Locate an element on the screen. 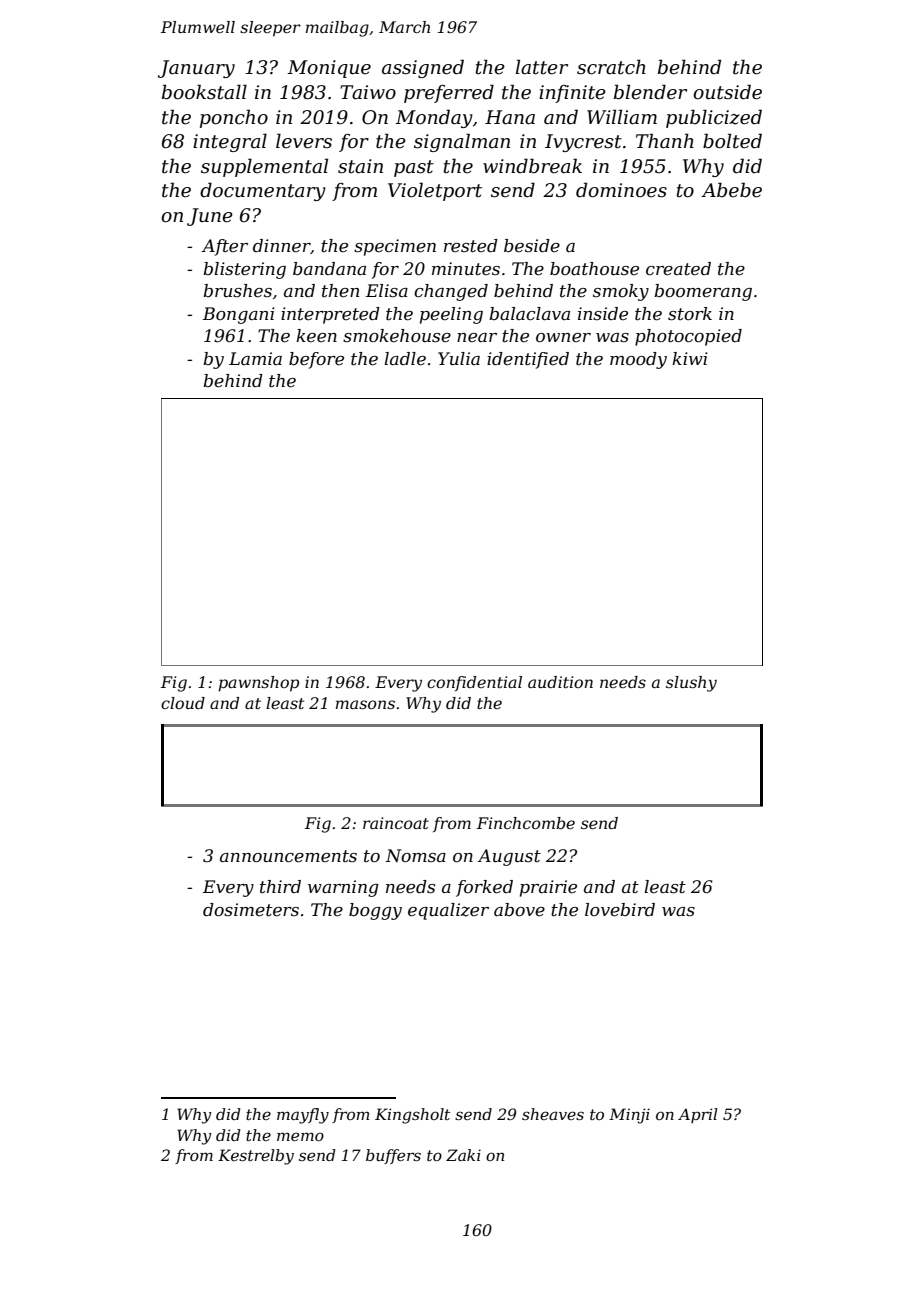 This screenshot has height=1311, width=924. Bongani is located at coordinates (239, 315).
